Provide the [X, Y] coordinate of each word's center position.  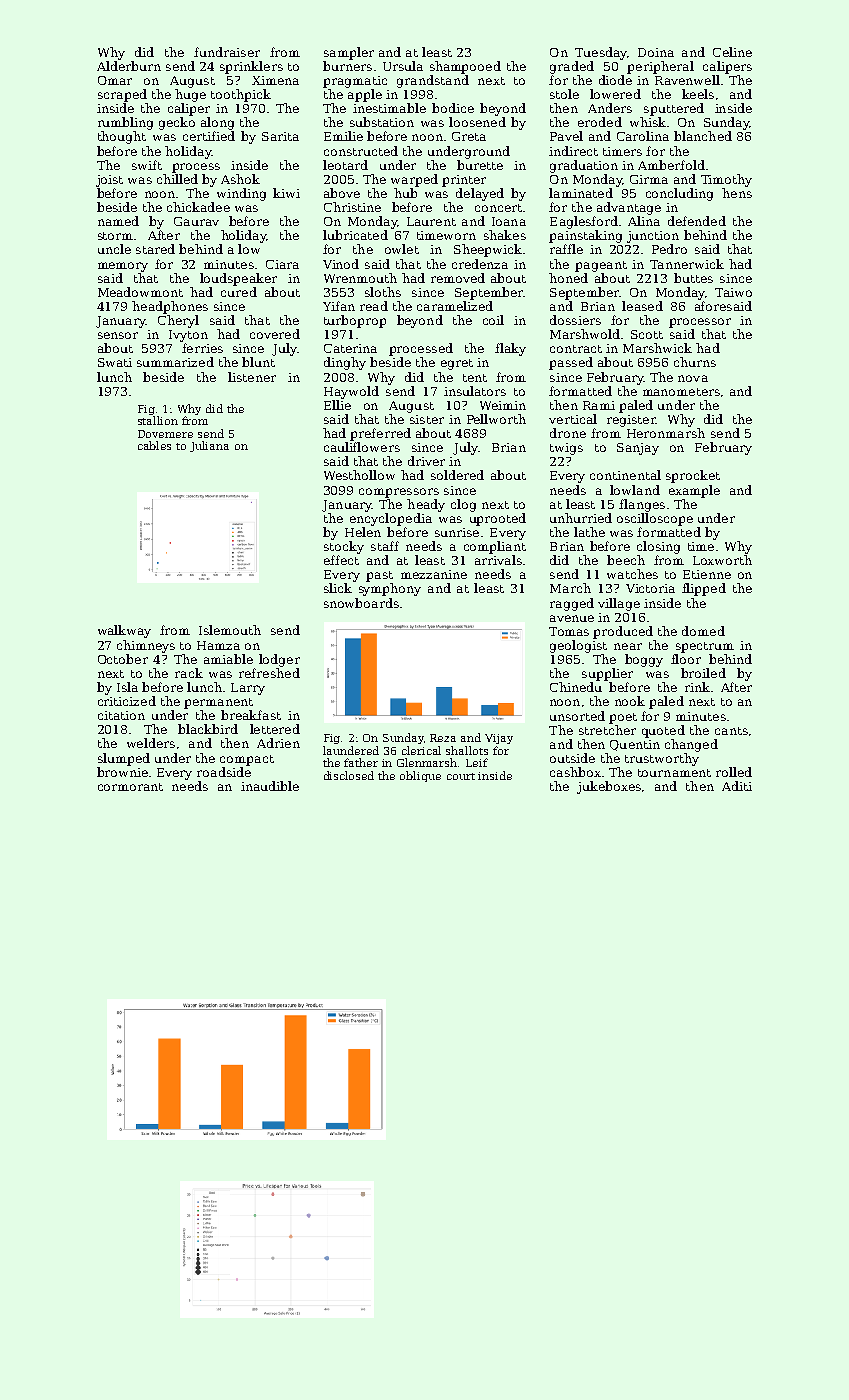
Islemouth [230, 630]
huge [190, 95]
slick [338, 588]
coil [493, 320]
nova [693, 378]
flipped [704, 589]
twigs [566, 449]
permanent [218, 703]
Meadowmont [140, 292]
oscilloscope [655, 519]
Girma [649, 179]
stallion [158, 420]
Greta [469, 136]
